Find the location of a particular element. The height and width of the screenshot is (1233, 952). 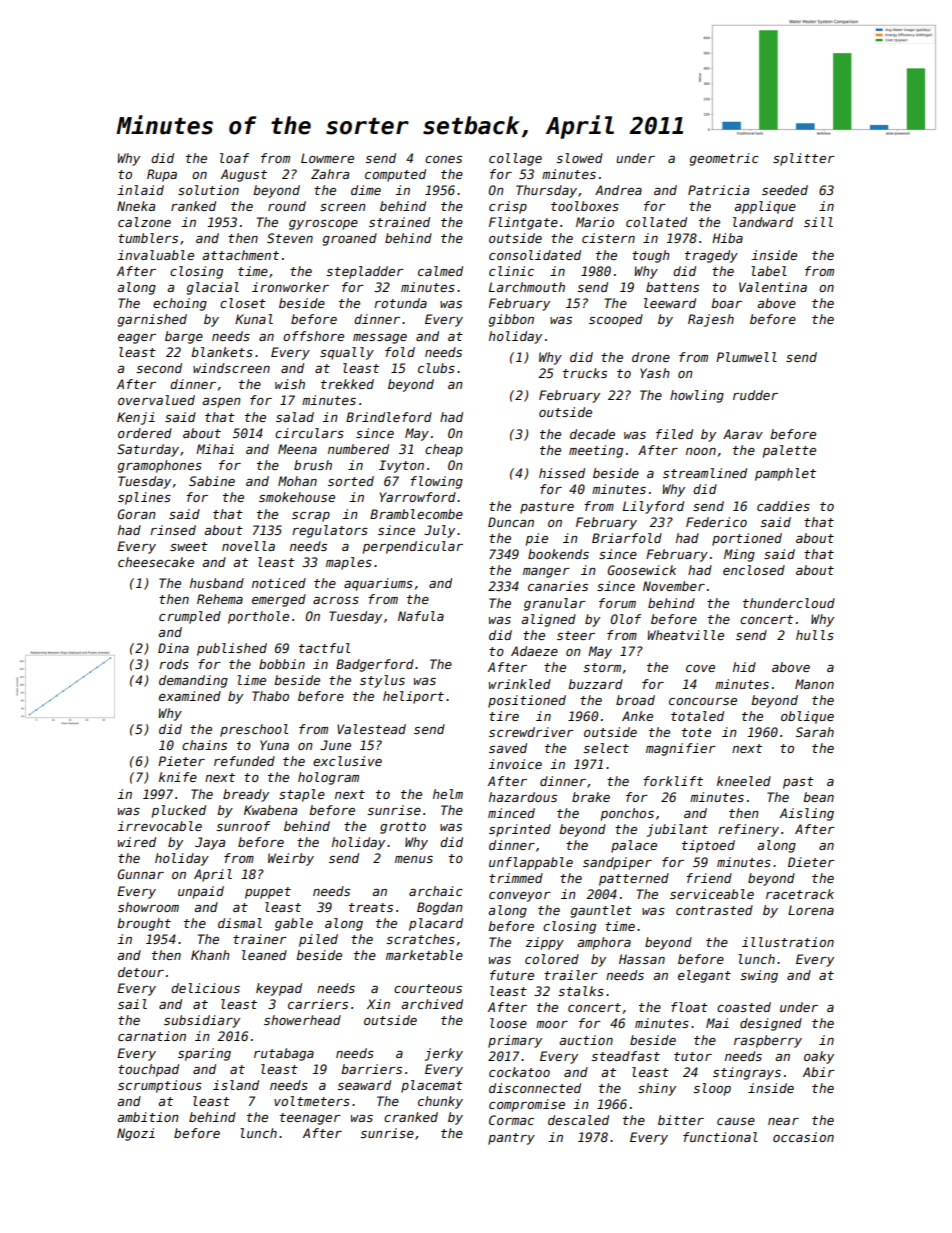

splitter is located at coordinates (804, 159).
